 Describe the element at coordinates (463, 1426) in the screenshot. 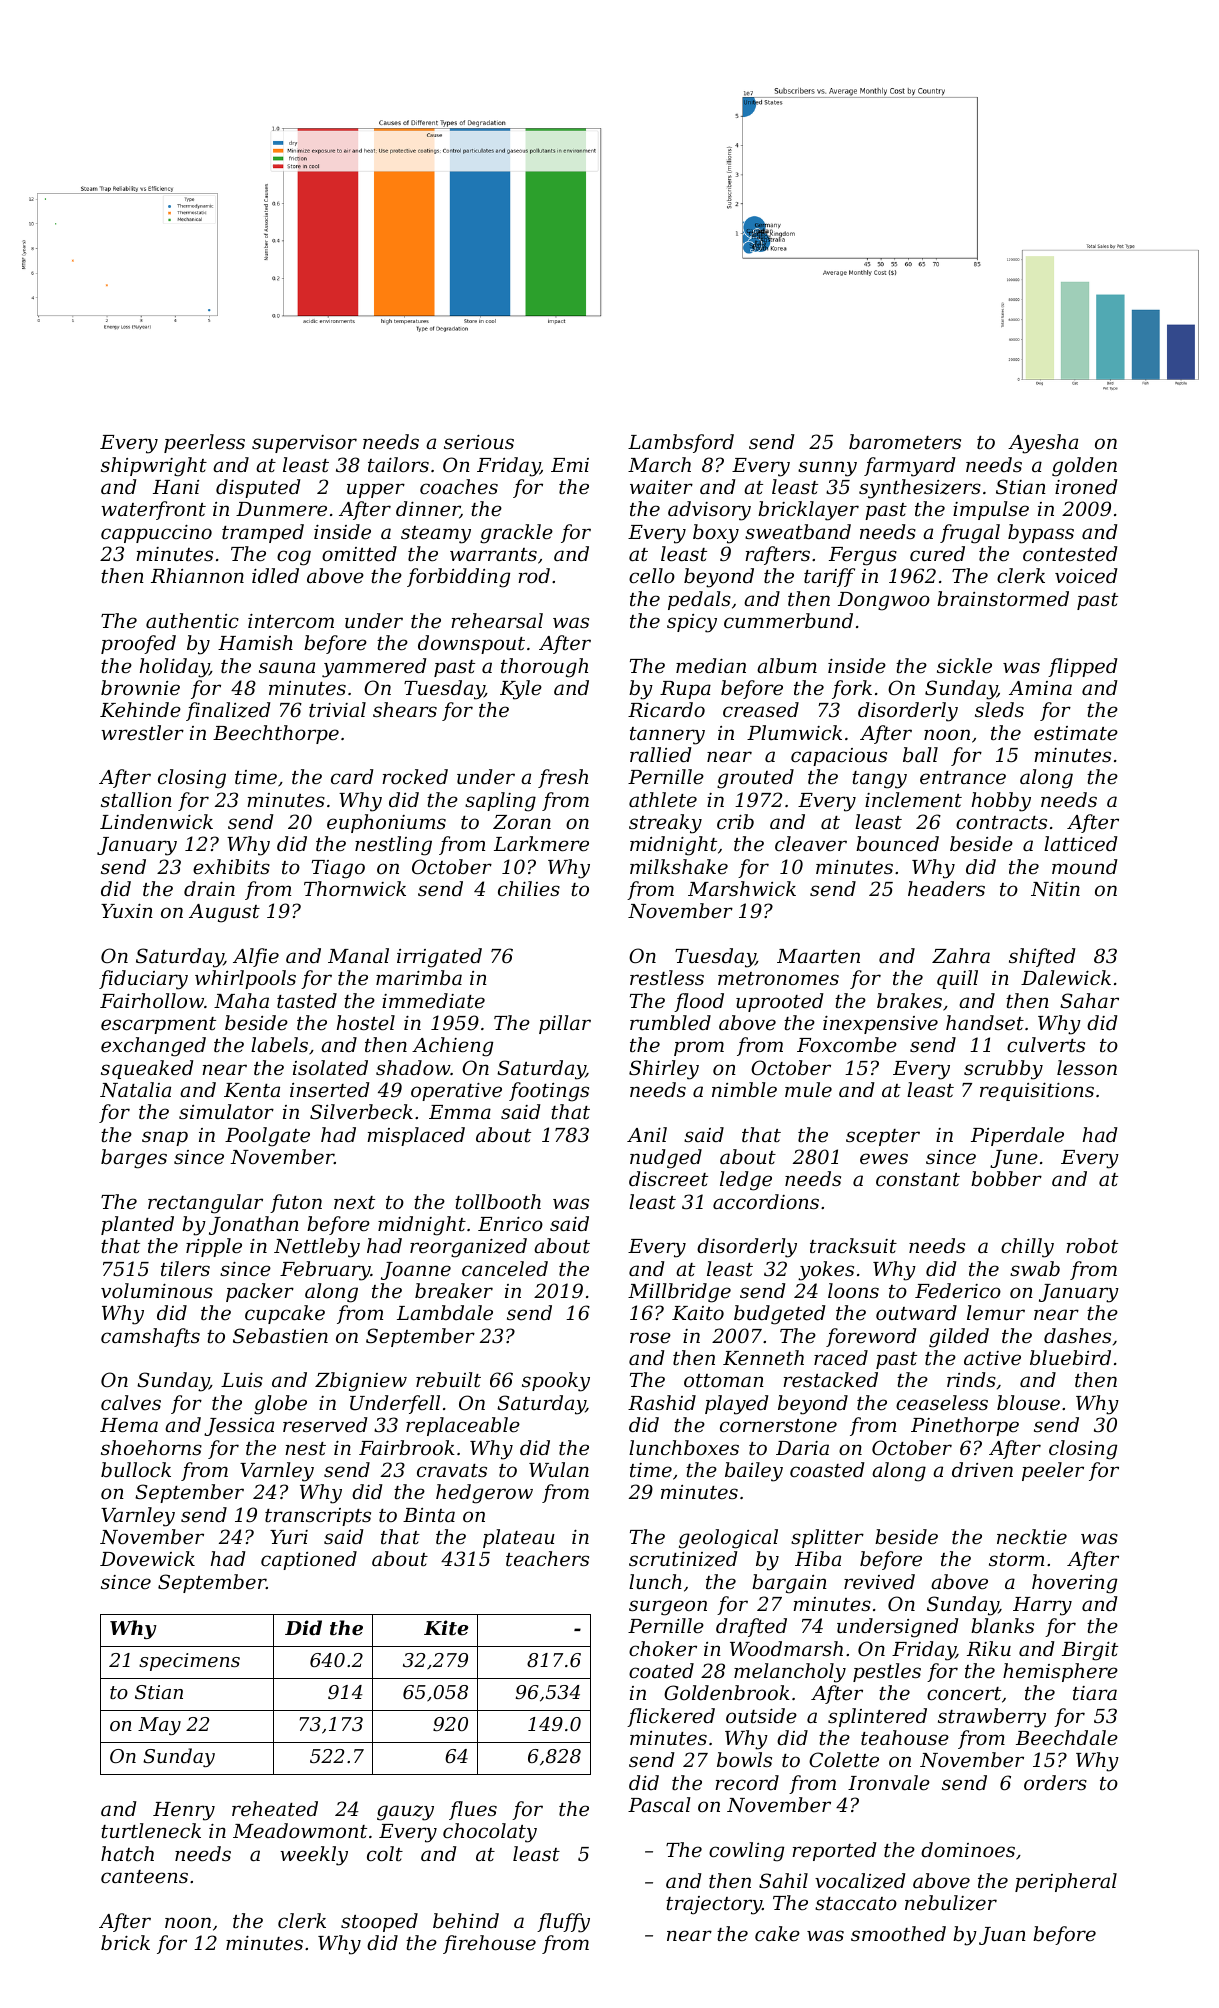

I see `replaceable` at that location.
